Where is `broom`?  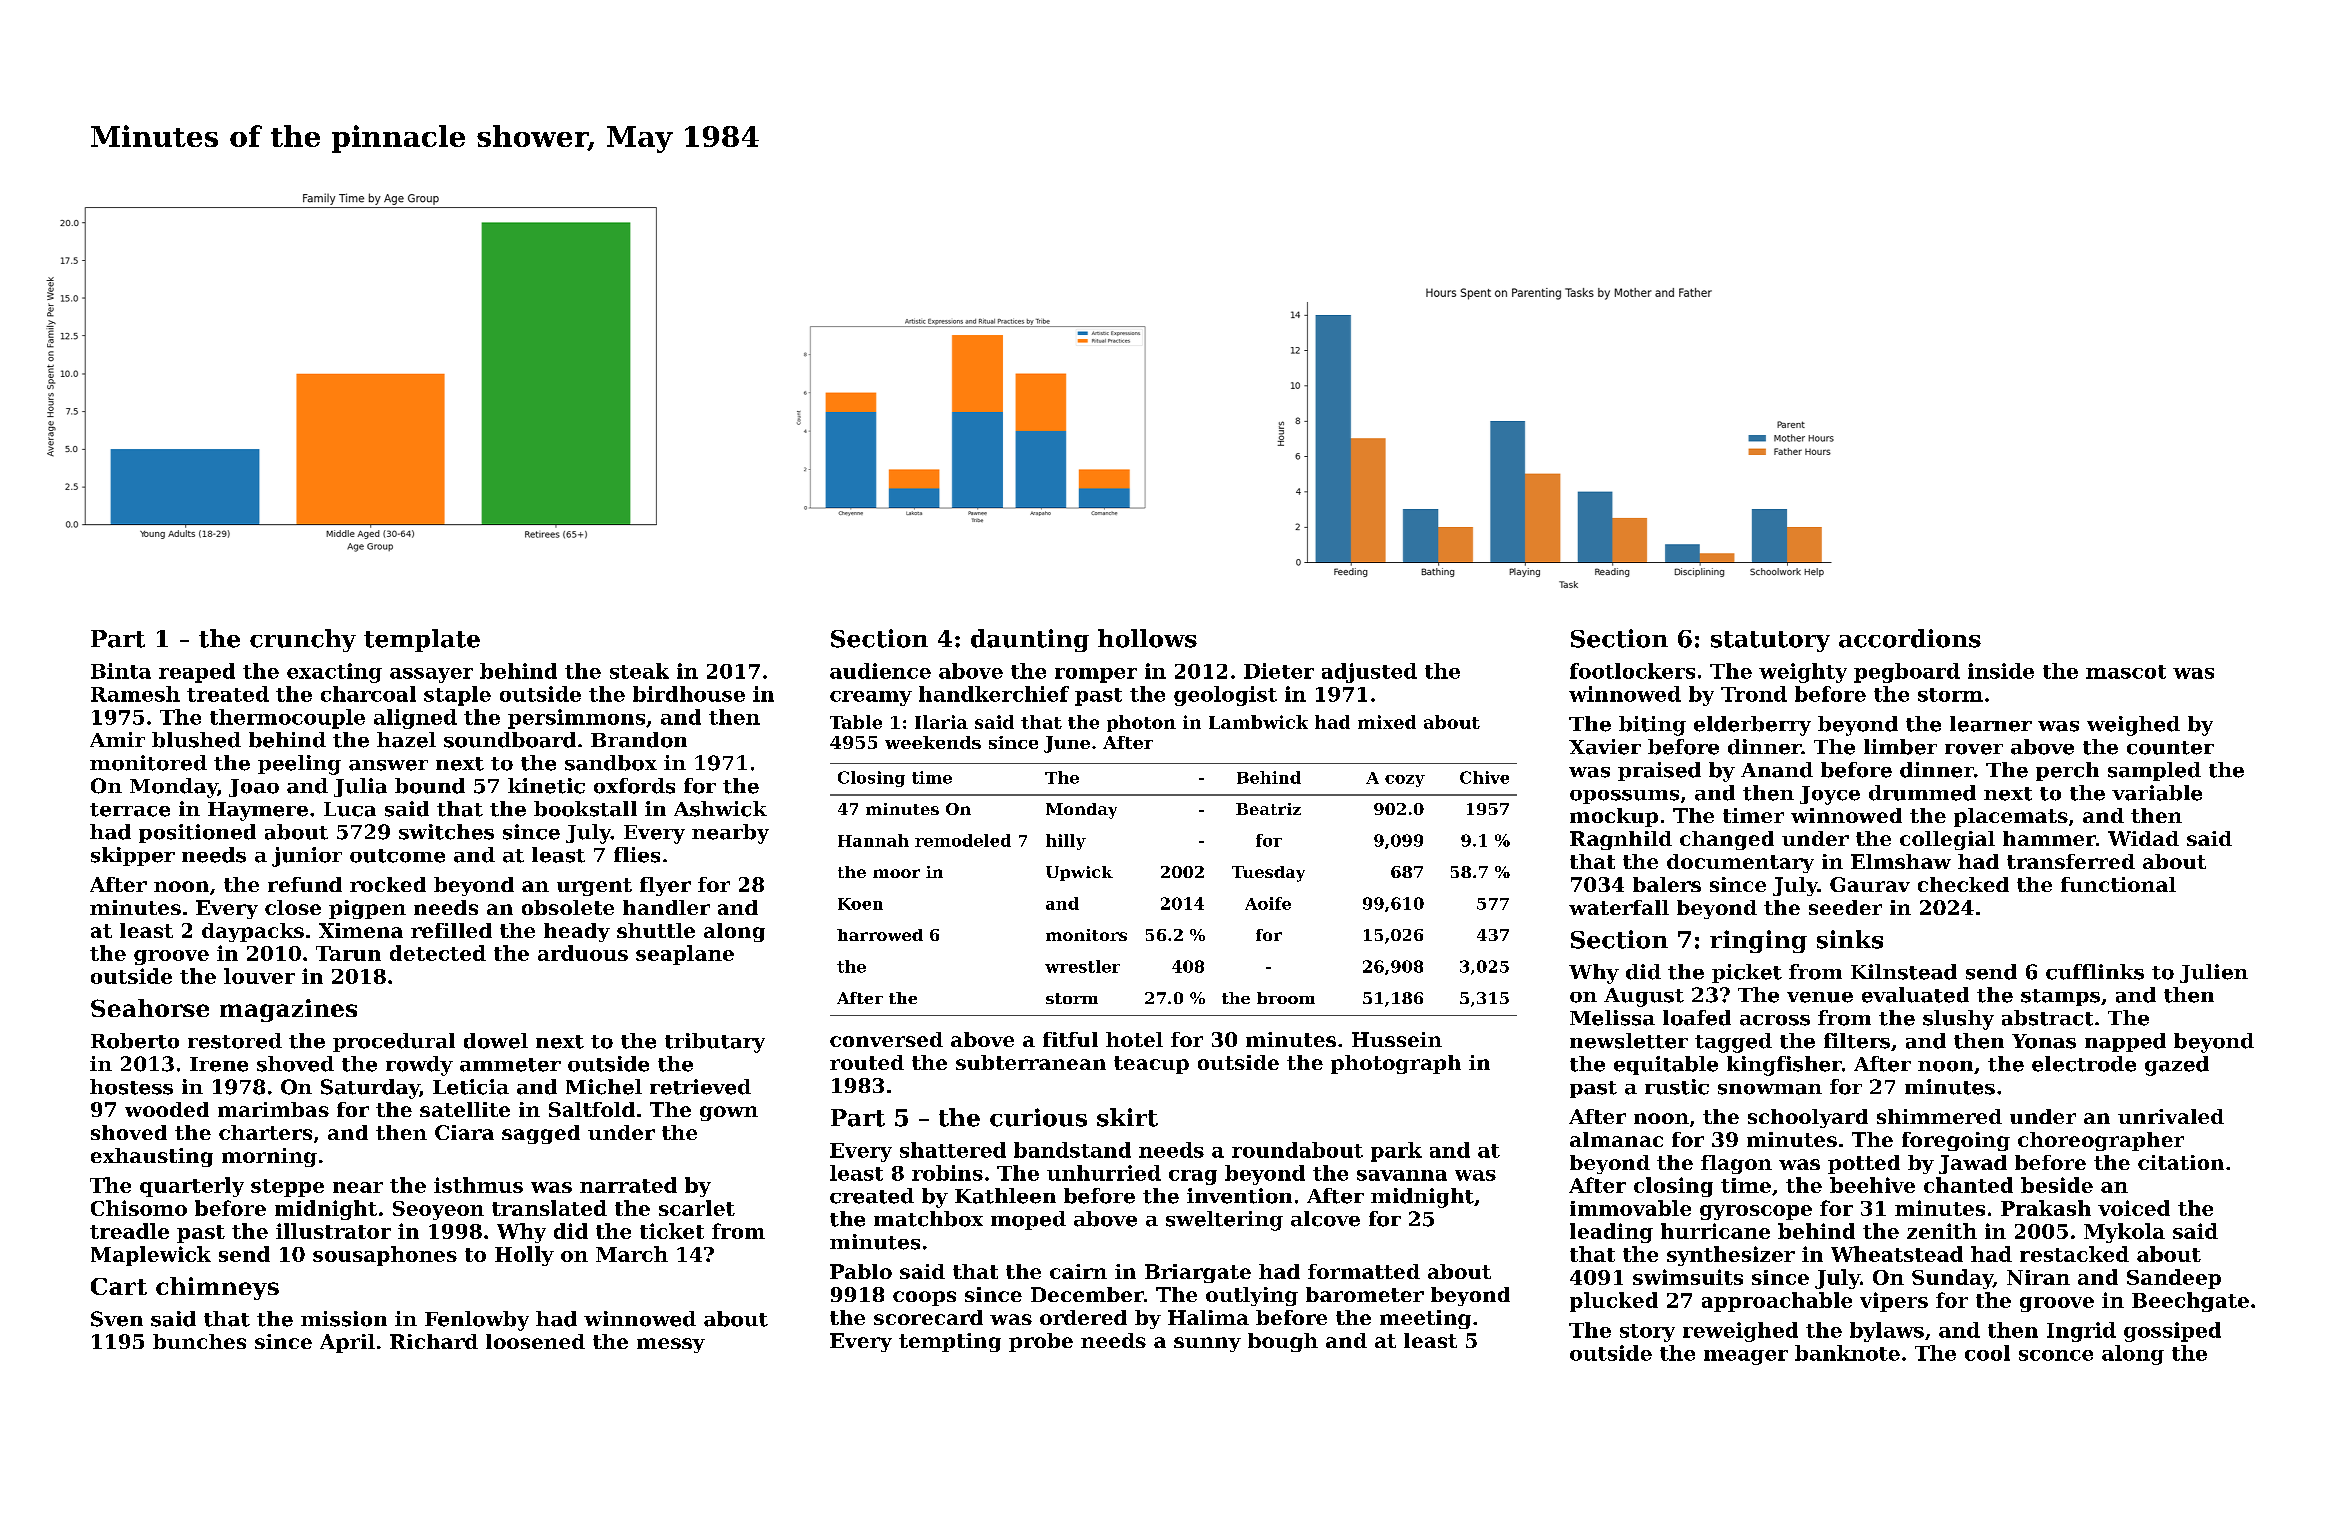
broom is located at coordinates (1286, 998).
